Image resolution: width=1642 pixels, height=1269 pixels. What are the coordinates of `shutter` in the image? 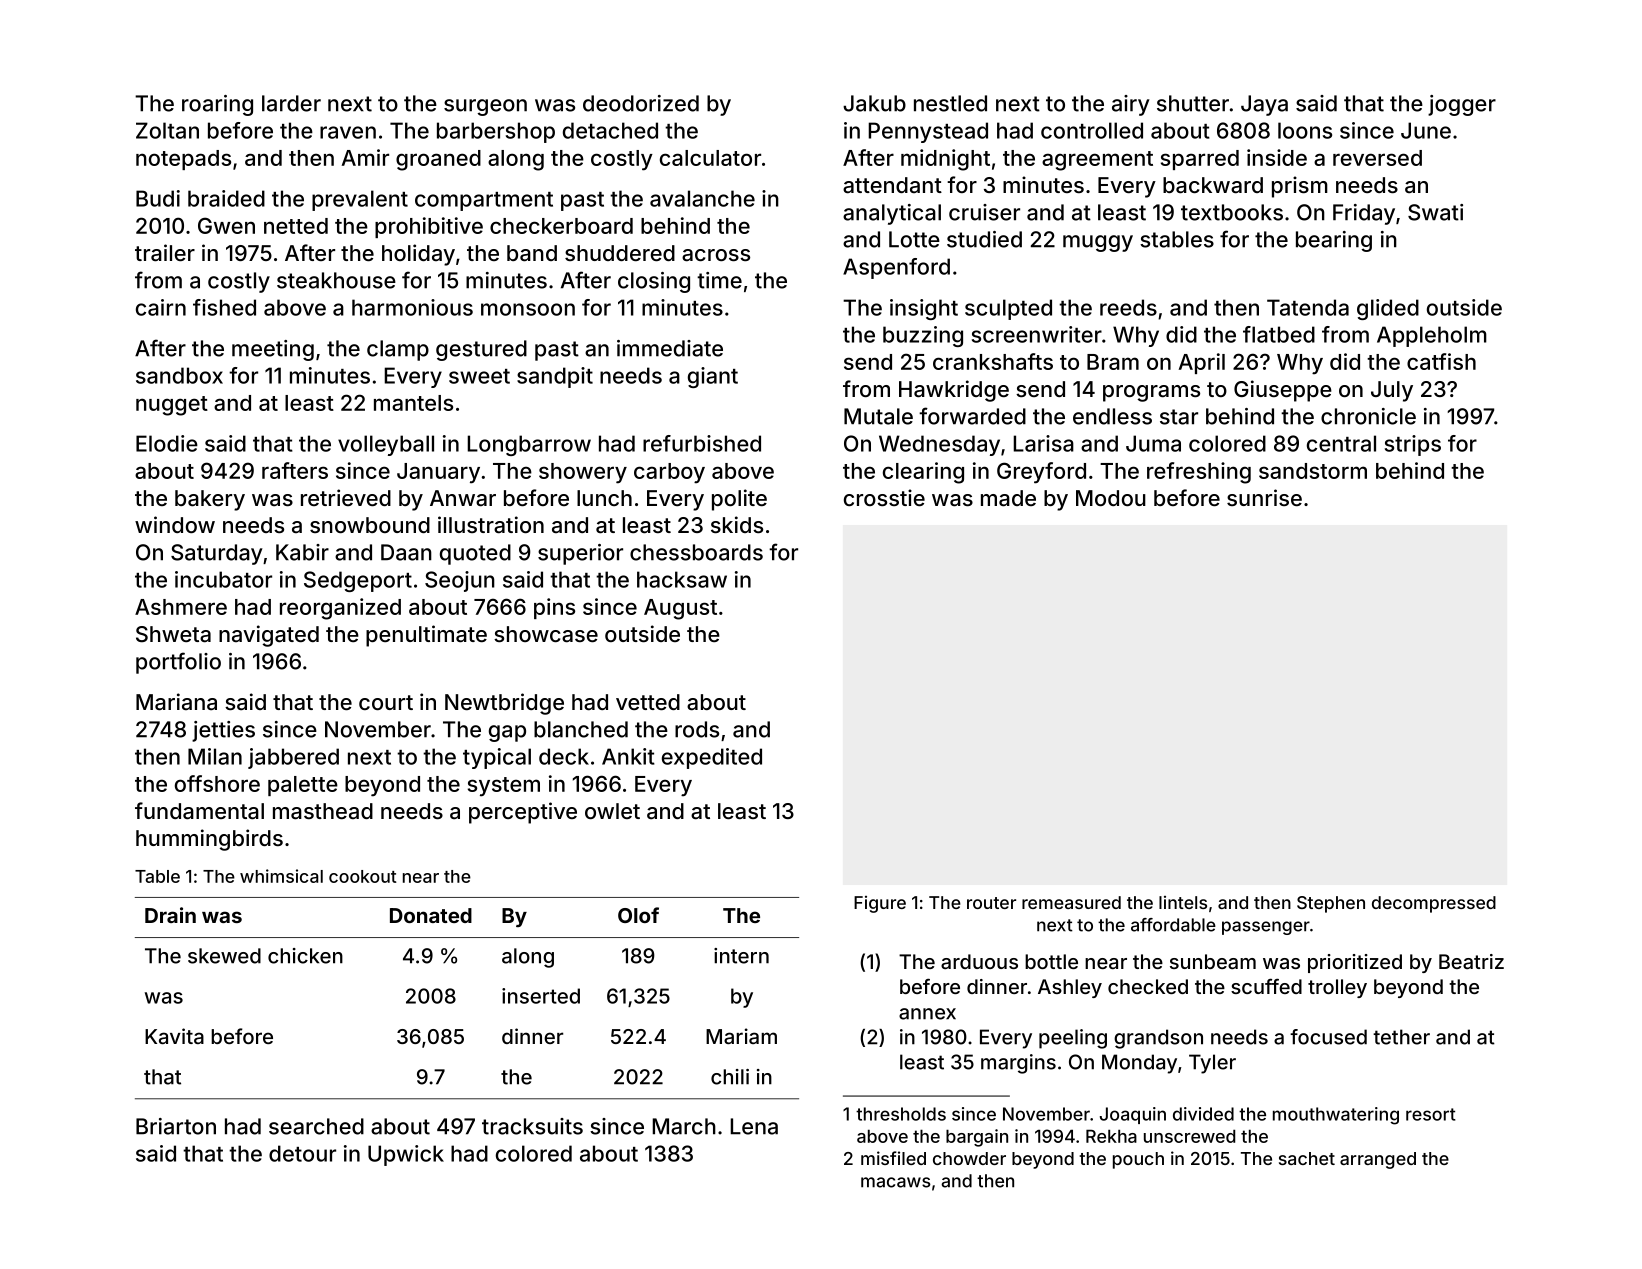 It's located at (1193, 103).
